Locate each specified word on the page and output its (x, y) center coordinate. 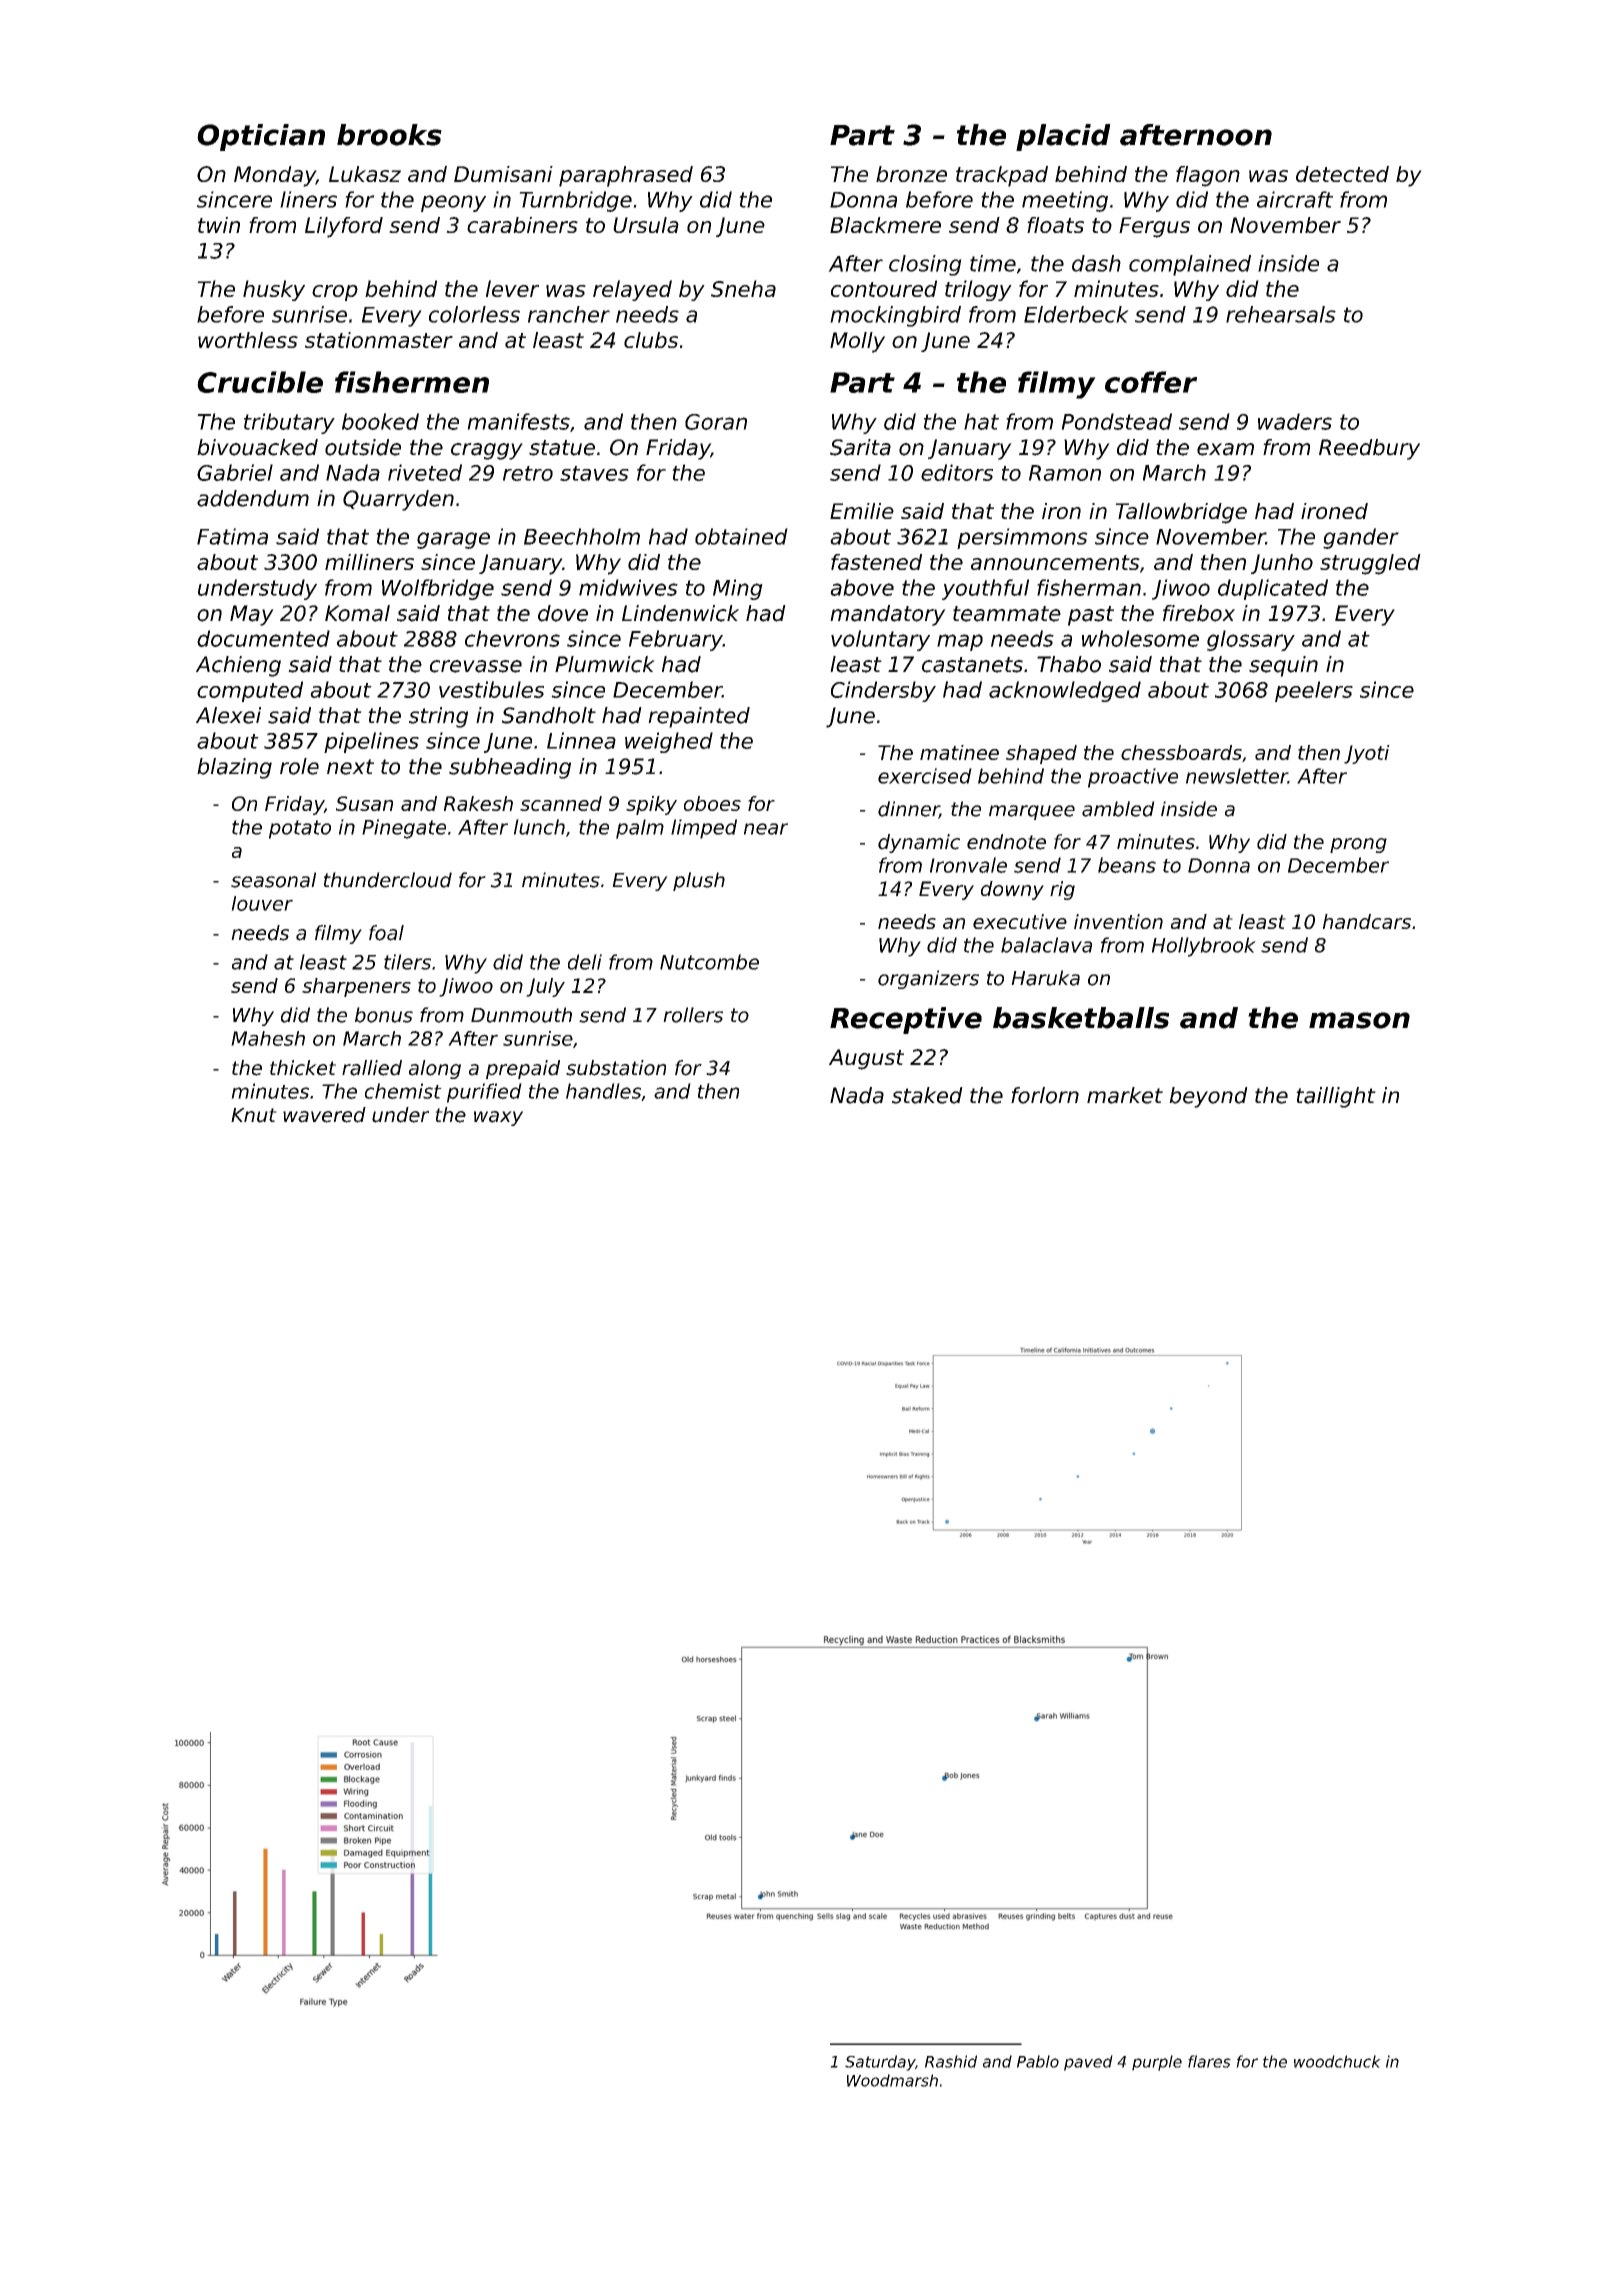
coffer (1151, 382)
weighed (669, 742)
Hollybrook (1204, 947)
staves (594, 473)
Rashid (951, 2061)
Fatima (232, 536)
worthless (248, 340)
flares (1209, 2061)
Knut (254, 1115)
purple (1157, 2063)
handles (603, 1091)
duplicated (1273, 589)
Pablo (1038, 2061)
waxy (498, 1118)
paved (1088, 2063)
